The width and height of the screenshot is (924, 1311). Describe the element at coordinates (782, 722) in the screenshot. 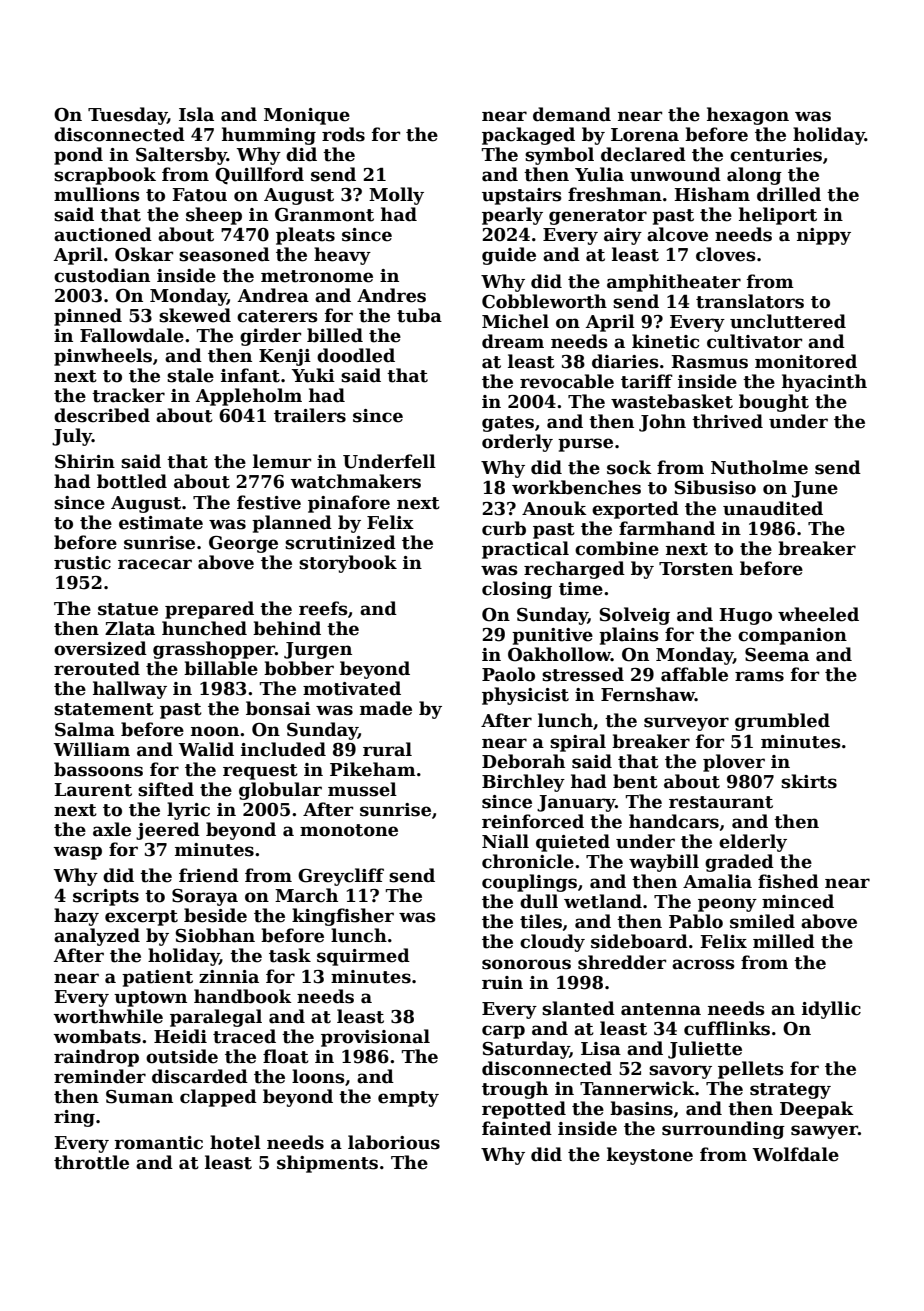

I see `grumbled` at that location.
